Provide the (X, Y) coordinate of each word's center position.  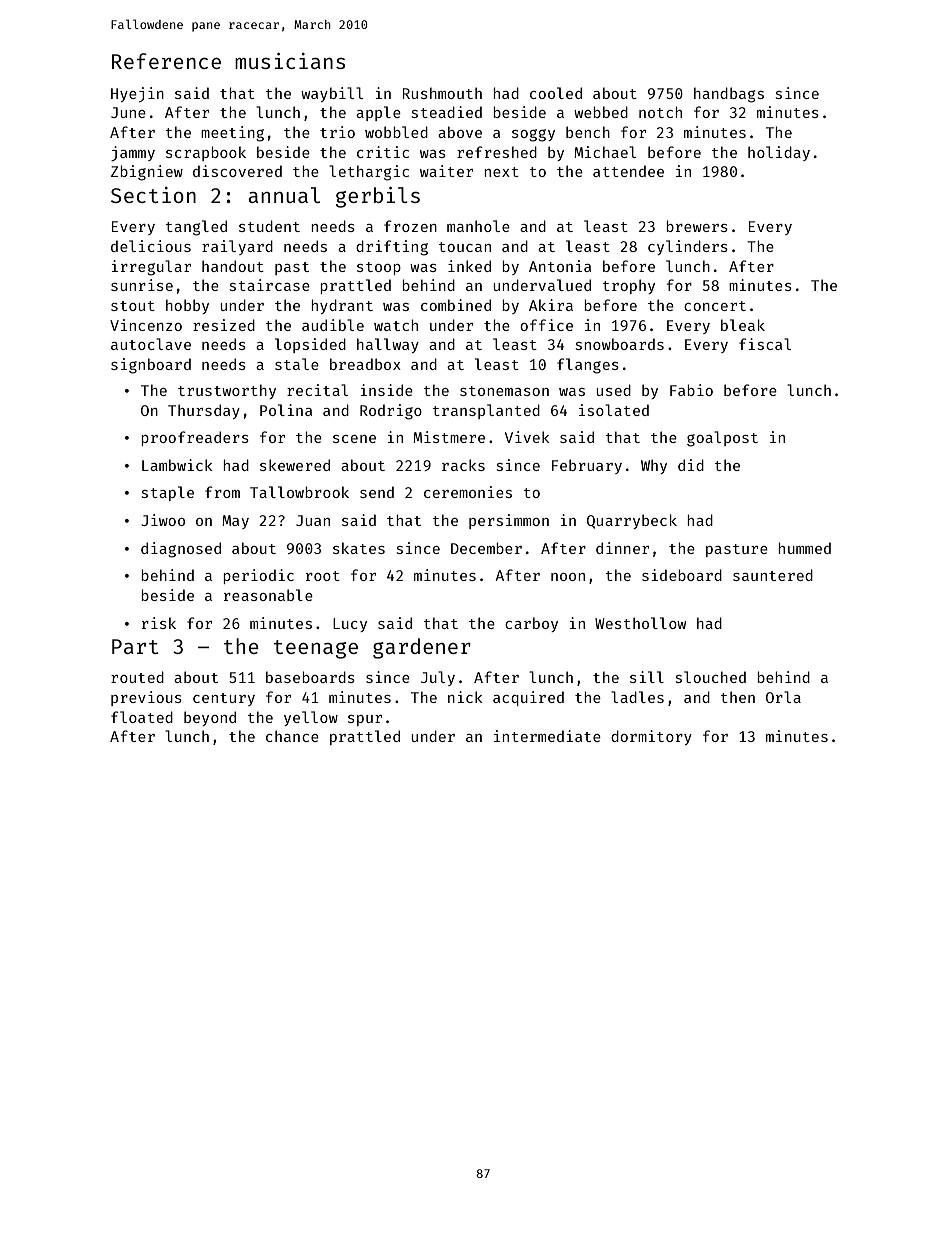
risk (159, 623)
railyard (237, 247)
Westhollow (640, 623)
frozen (410, 226)
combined (456, 305)
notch (660, 112)
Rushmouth (442, 93)
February (587, 466)
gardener (422, 648)
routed (137, 677)
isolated (614, 410)
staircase (270, 285)
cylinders (688, 247)
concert (715, 306)
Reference (166, 61)
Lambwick (177, 465)
